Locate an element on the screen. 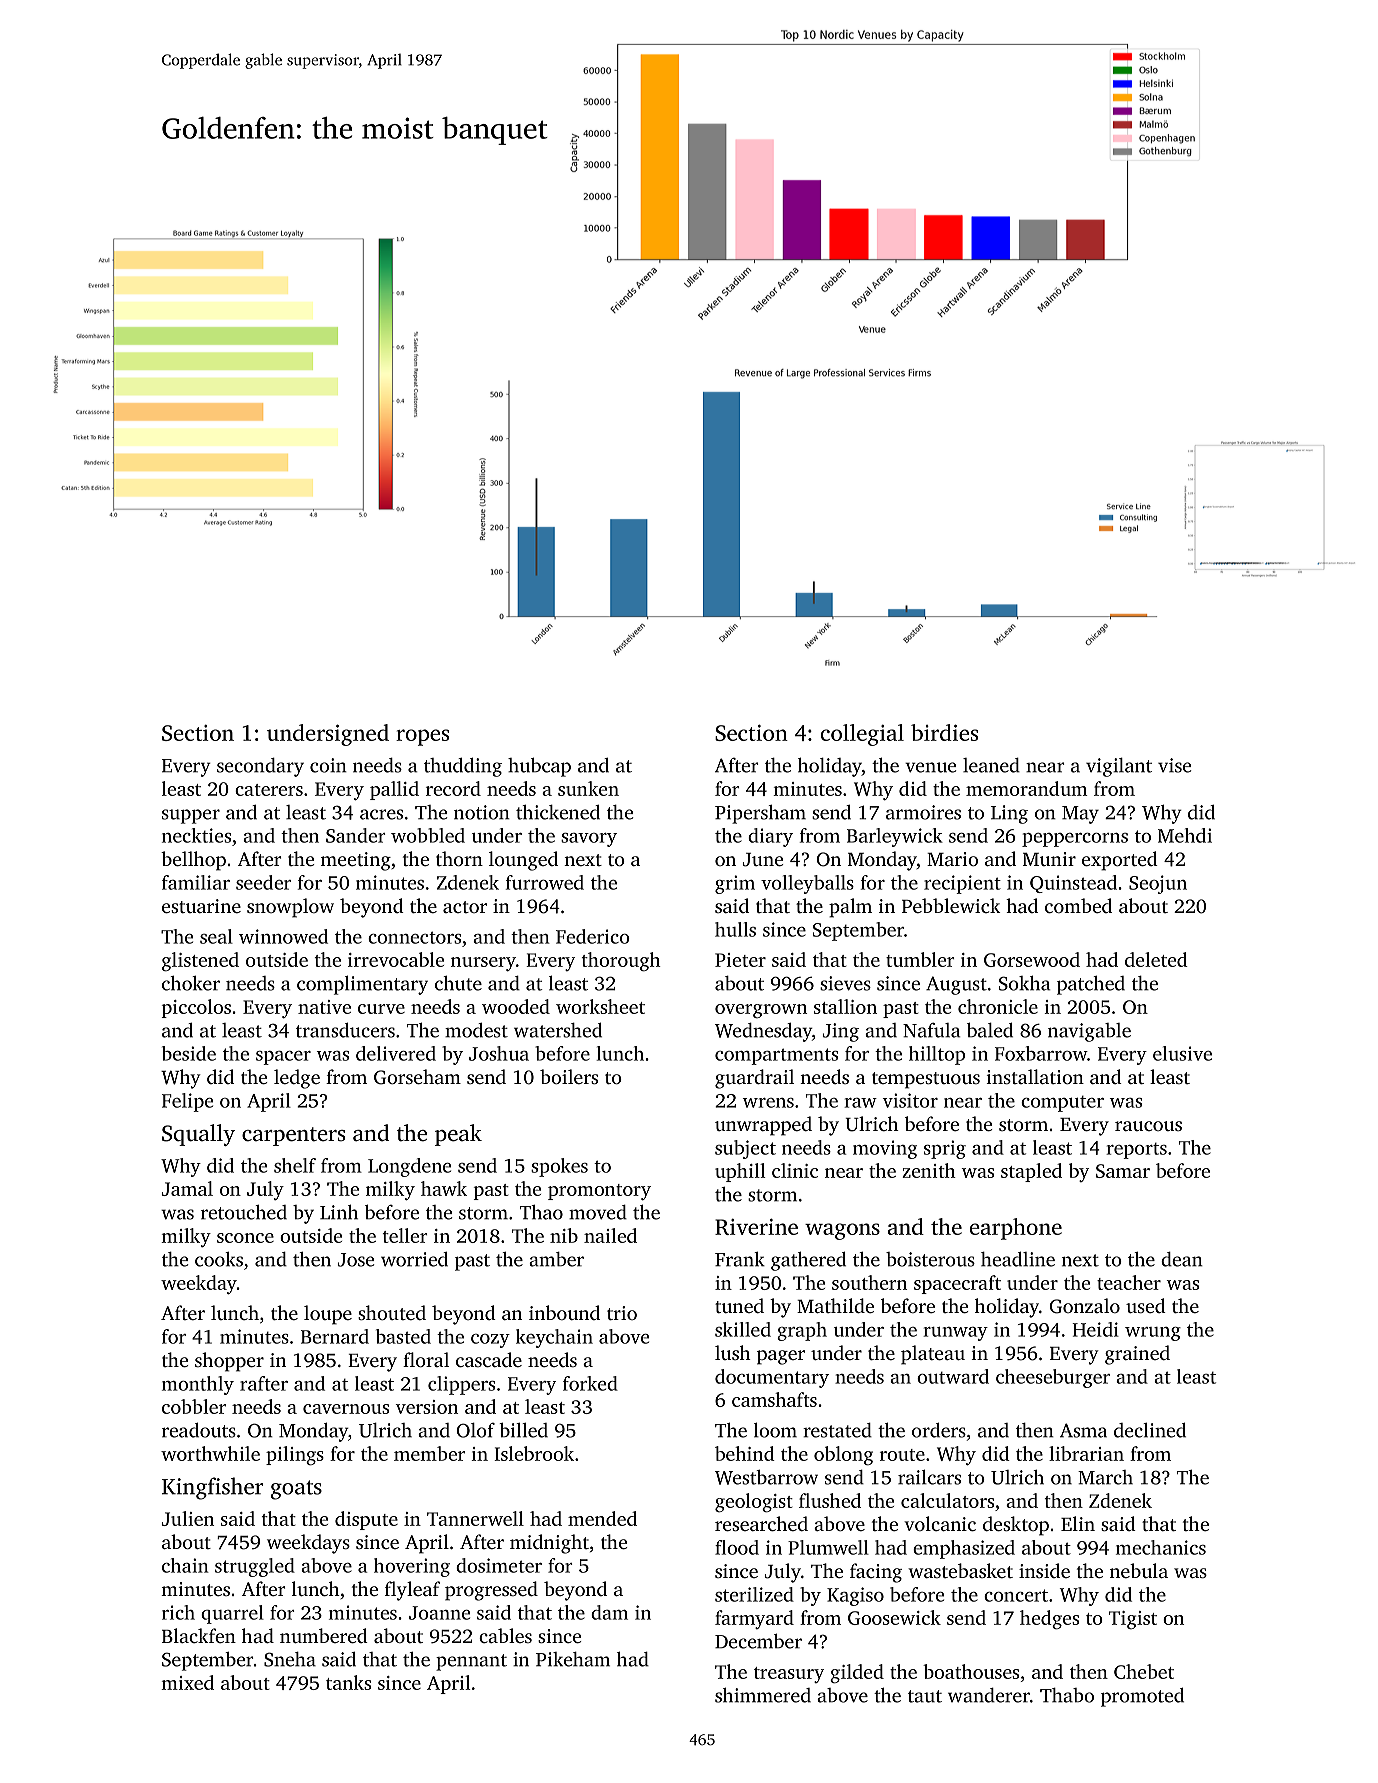  sterilized is located at coordinates (754, 1594).
